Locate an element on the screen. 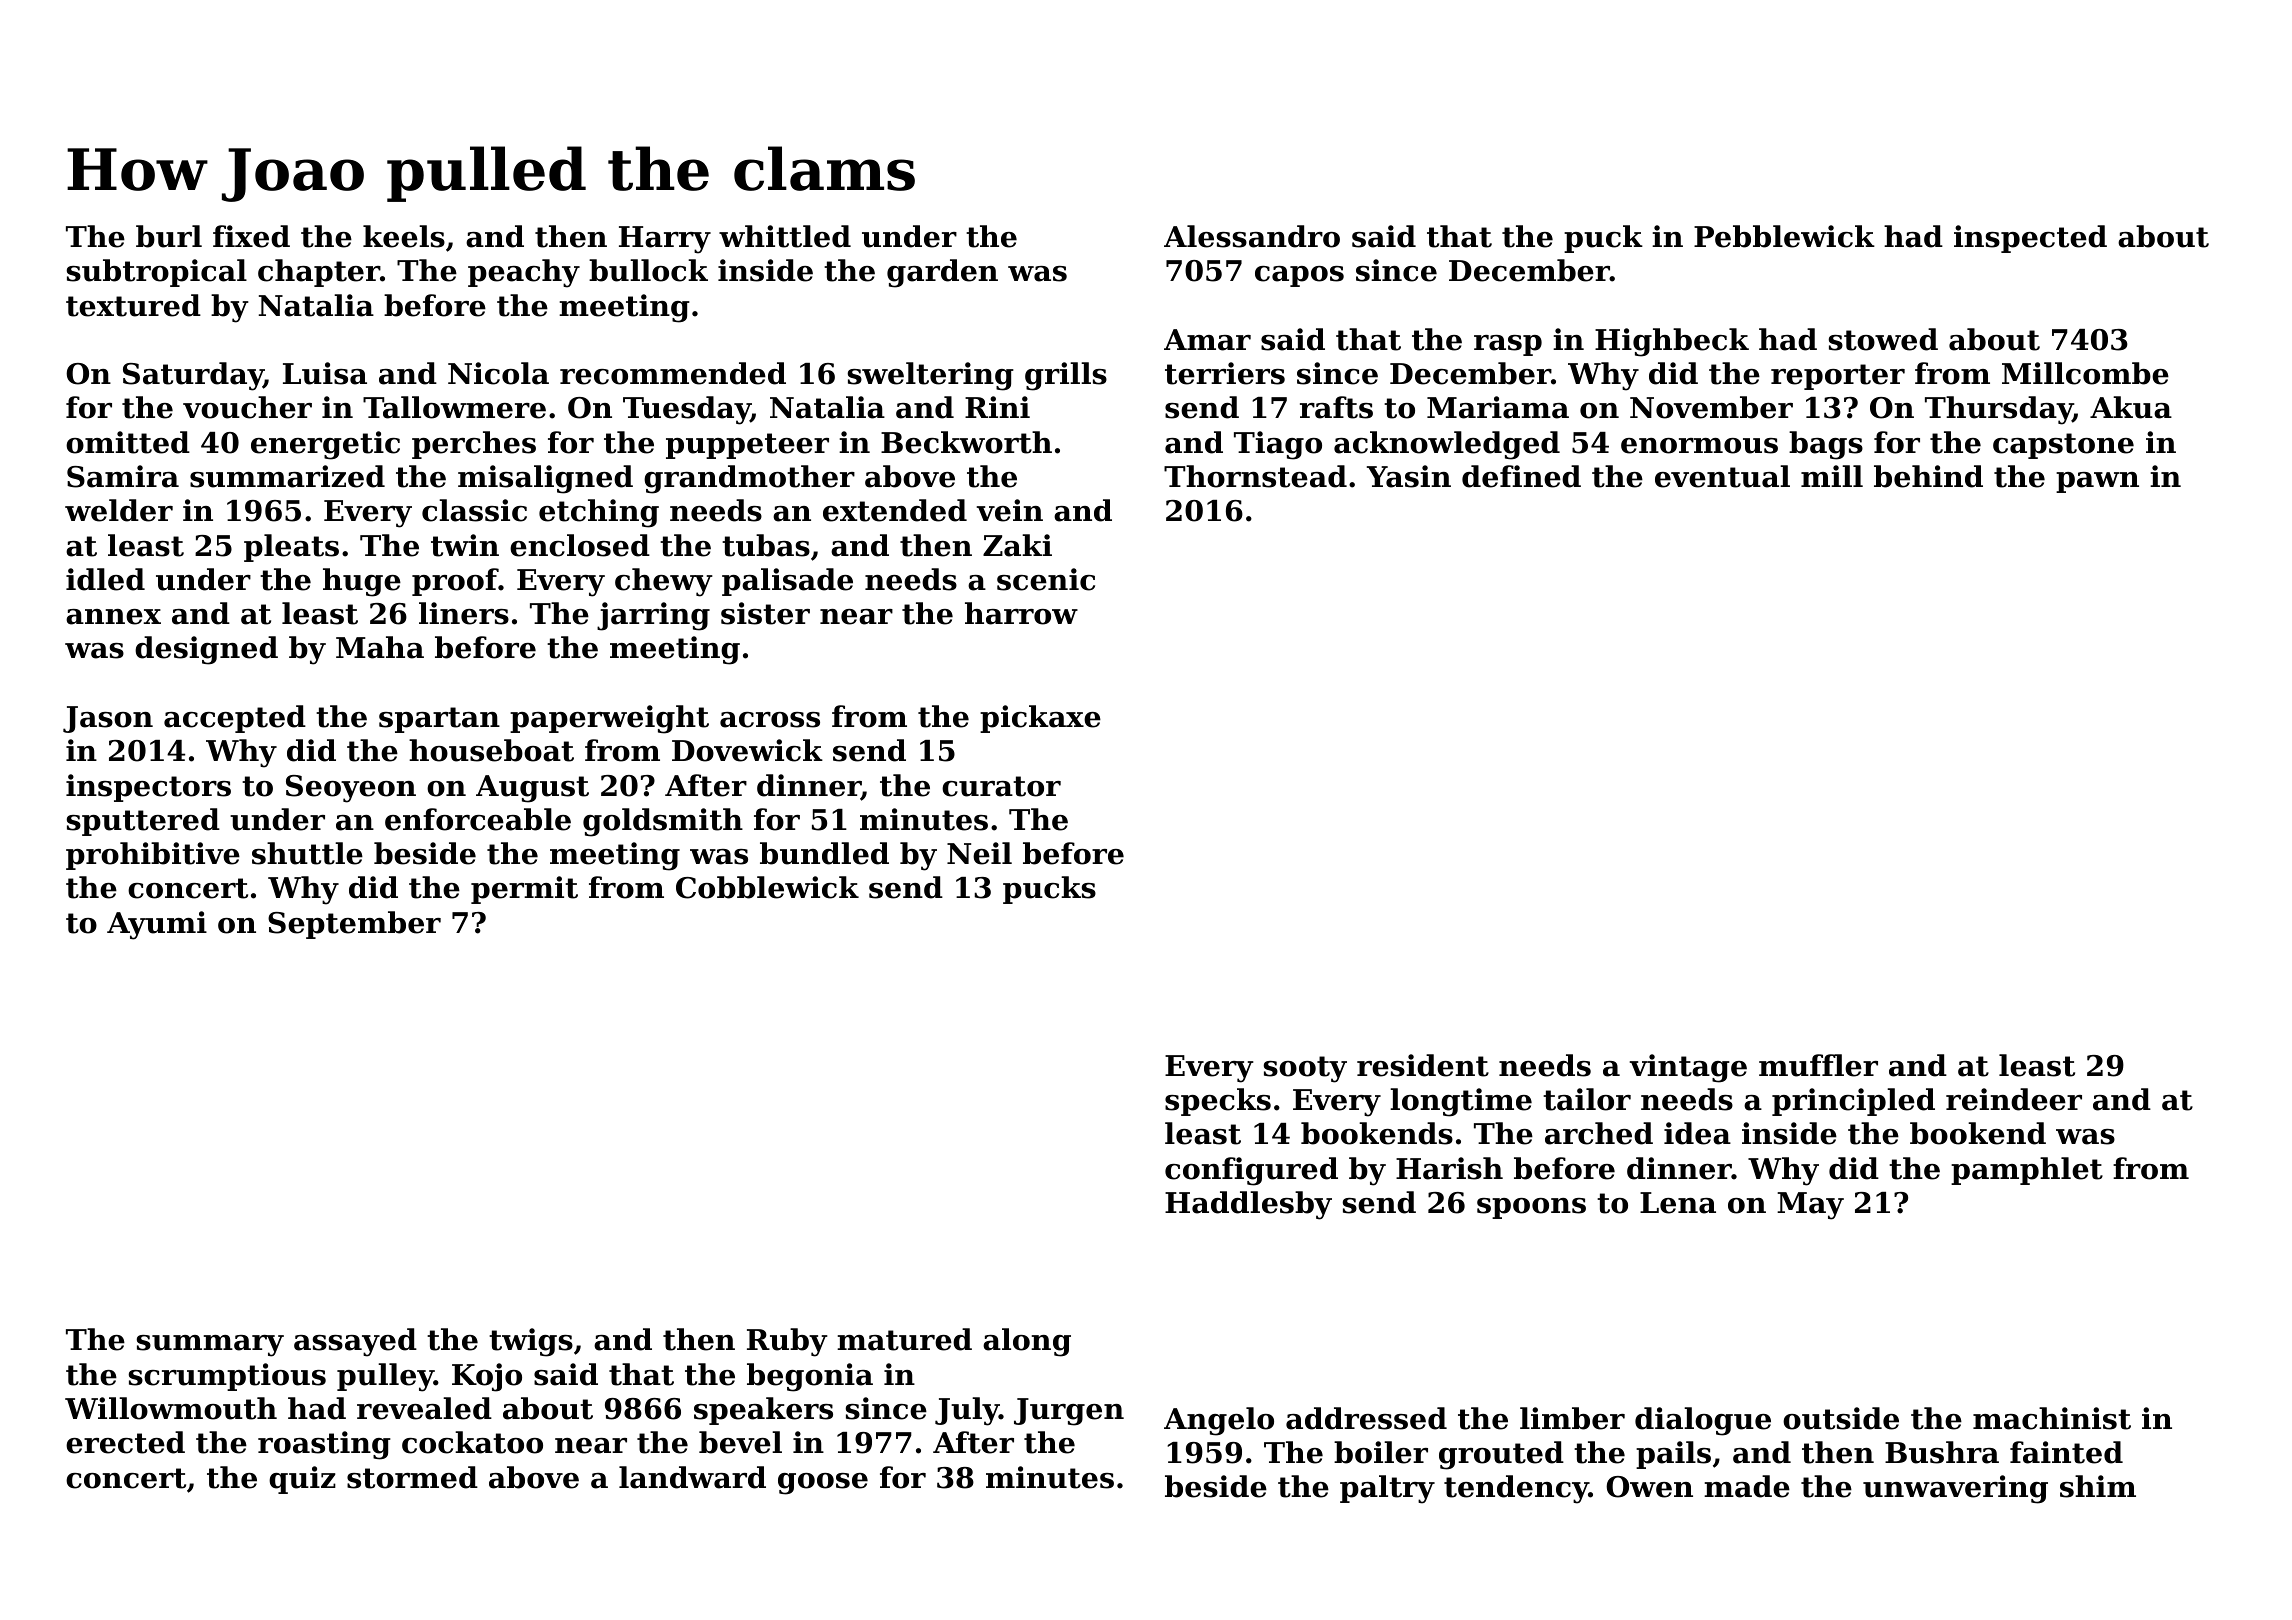 This screenshot has width=2292, height=1620. stowed is located at coordinates (1883, 339).
